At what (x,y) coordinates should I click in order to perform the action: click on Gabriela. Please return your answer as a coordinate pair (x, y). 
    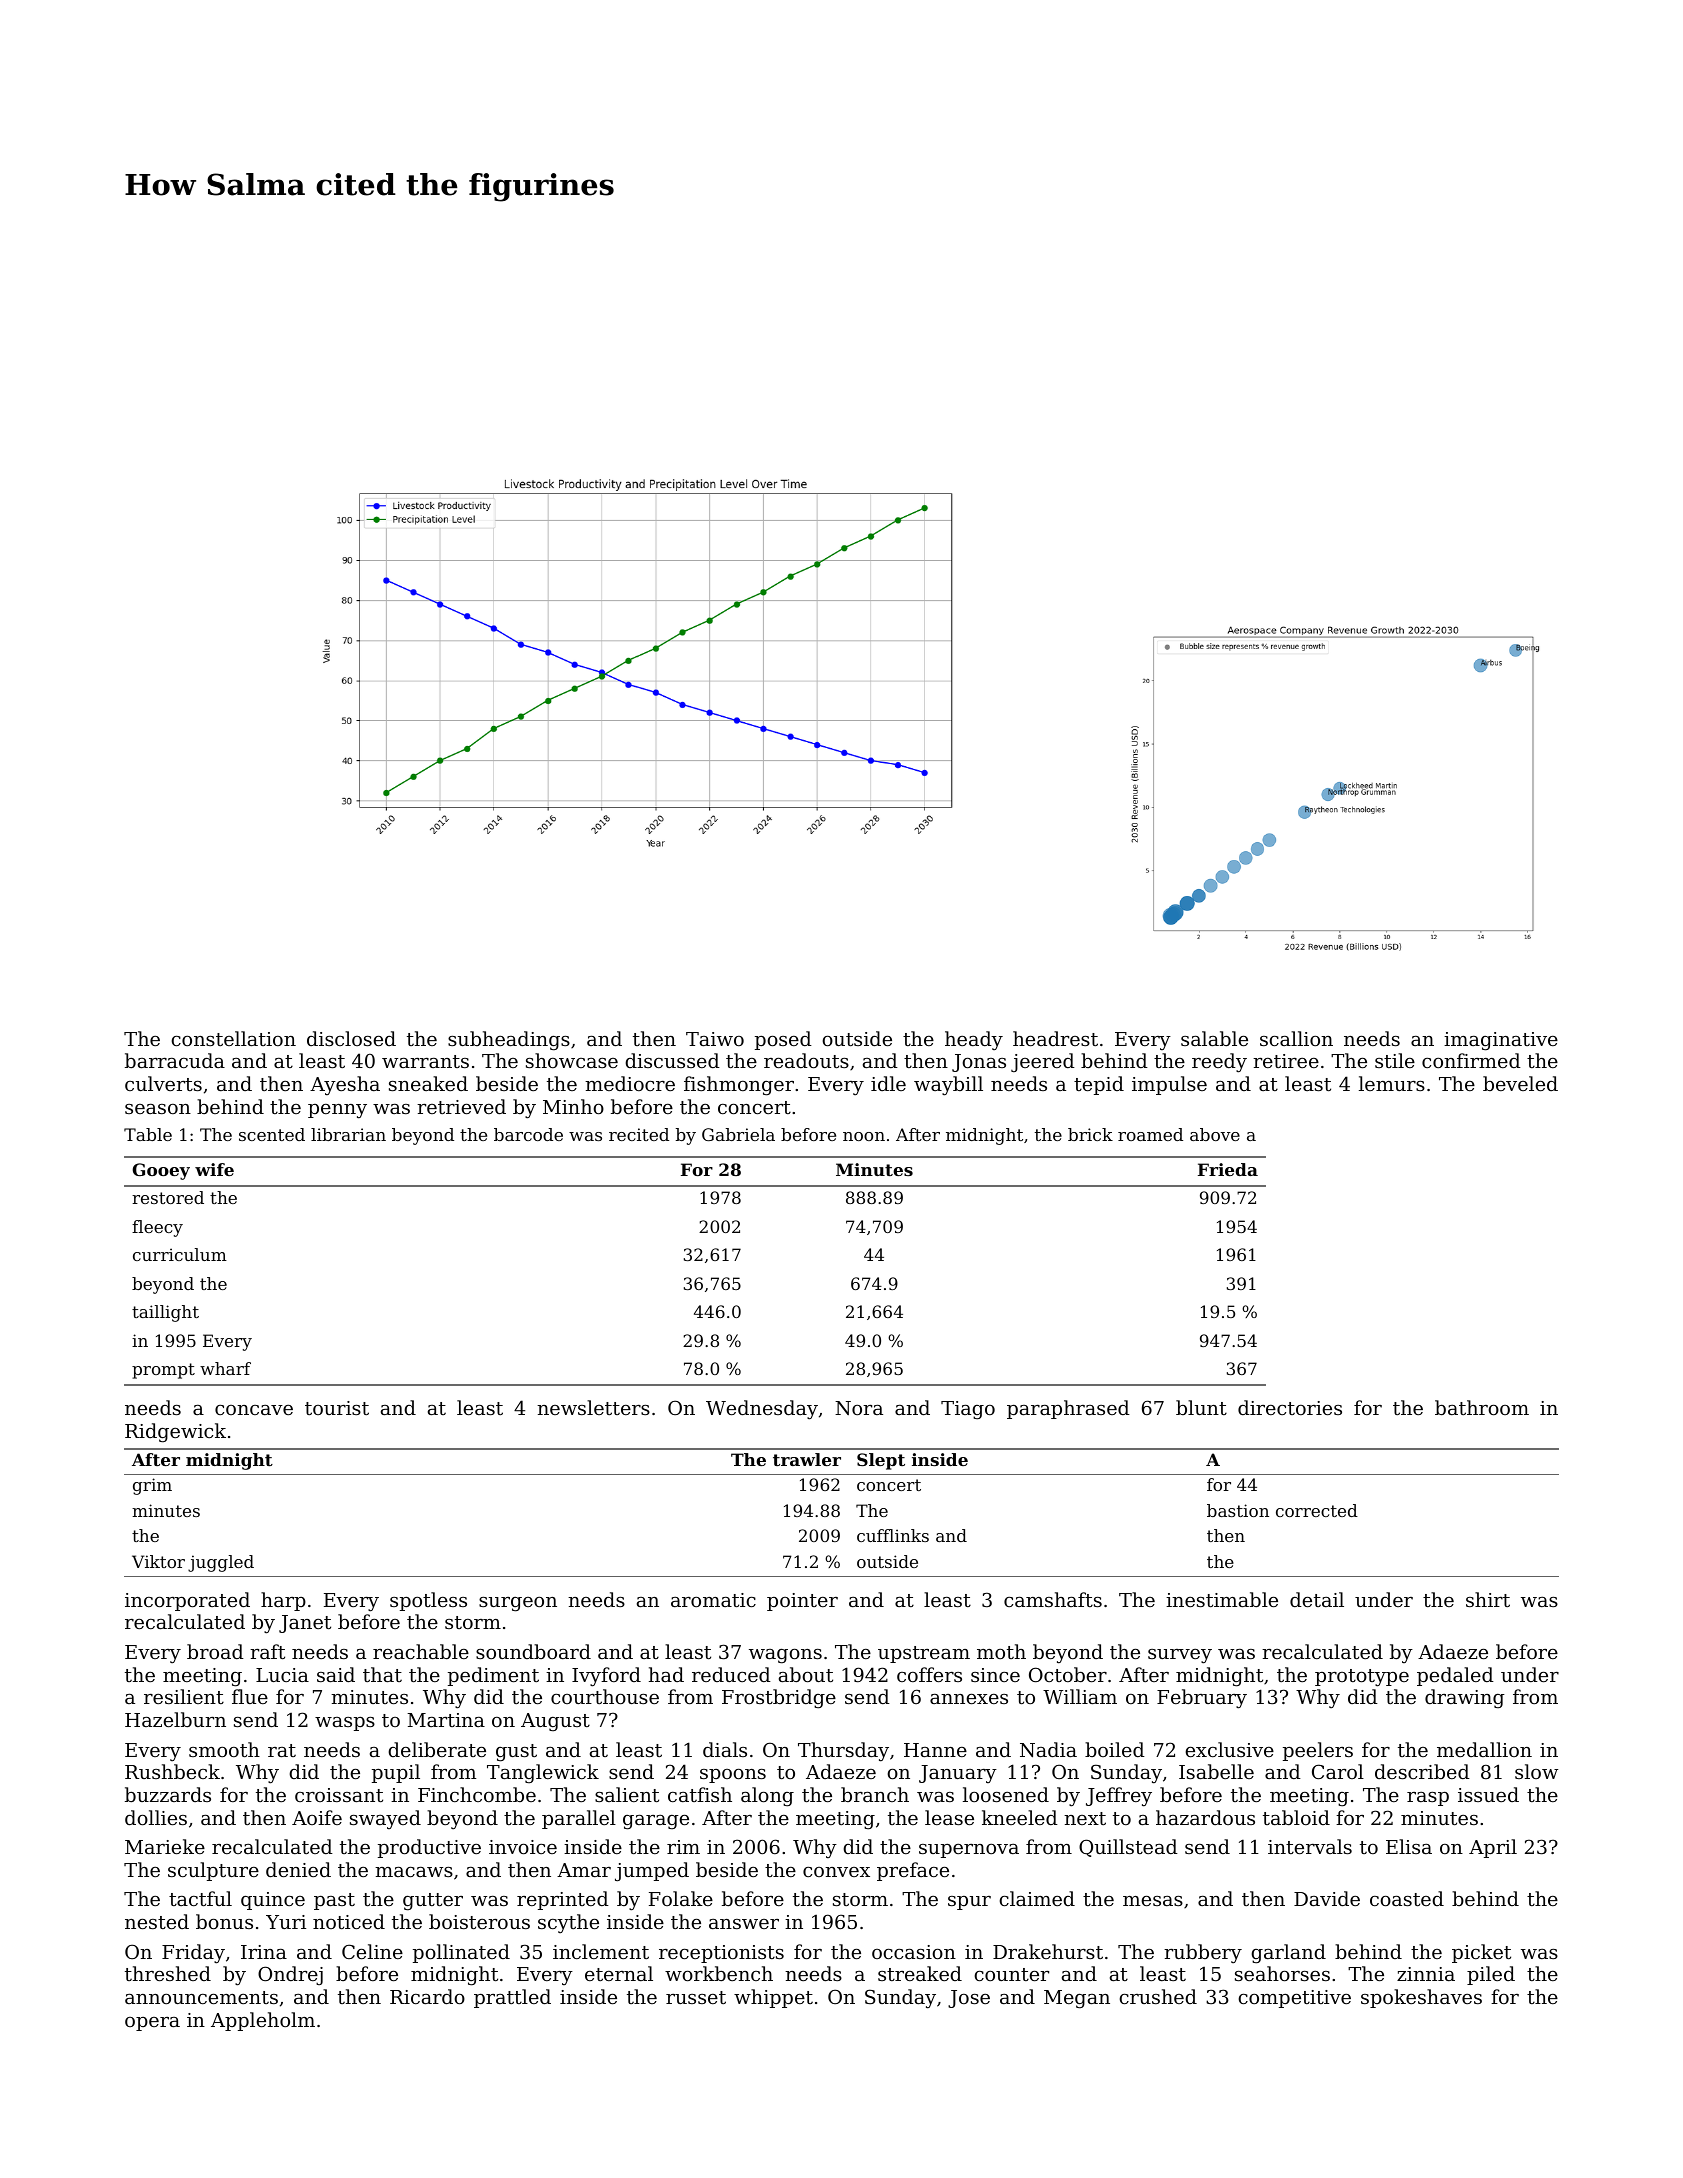
    Looking at the image, I should click on (738, 1134).
